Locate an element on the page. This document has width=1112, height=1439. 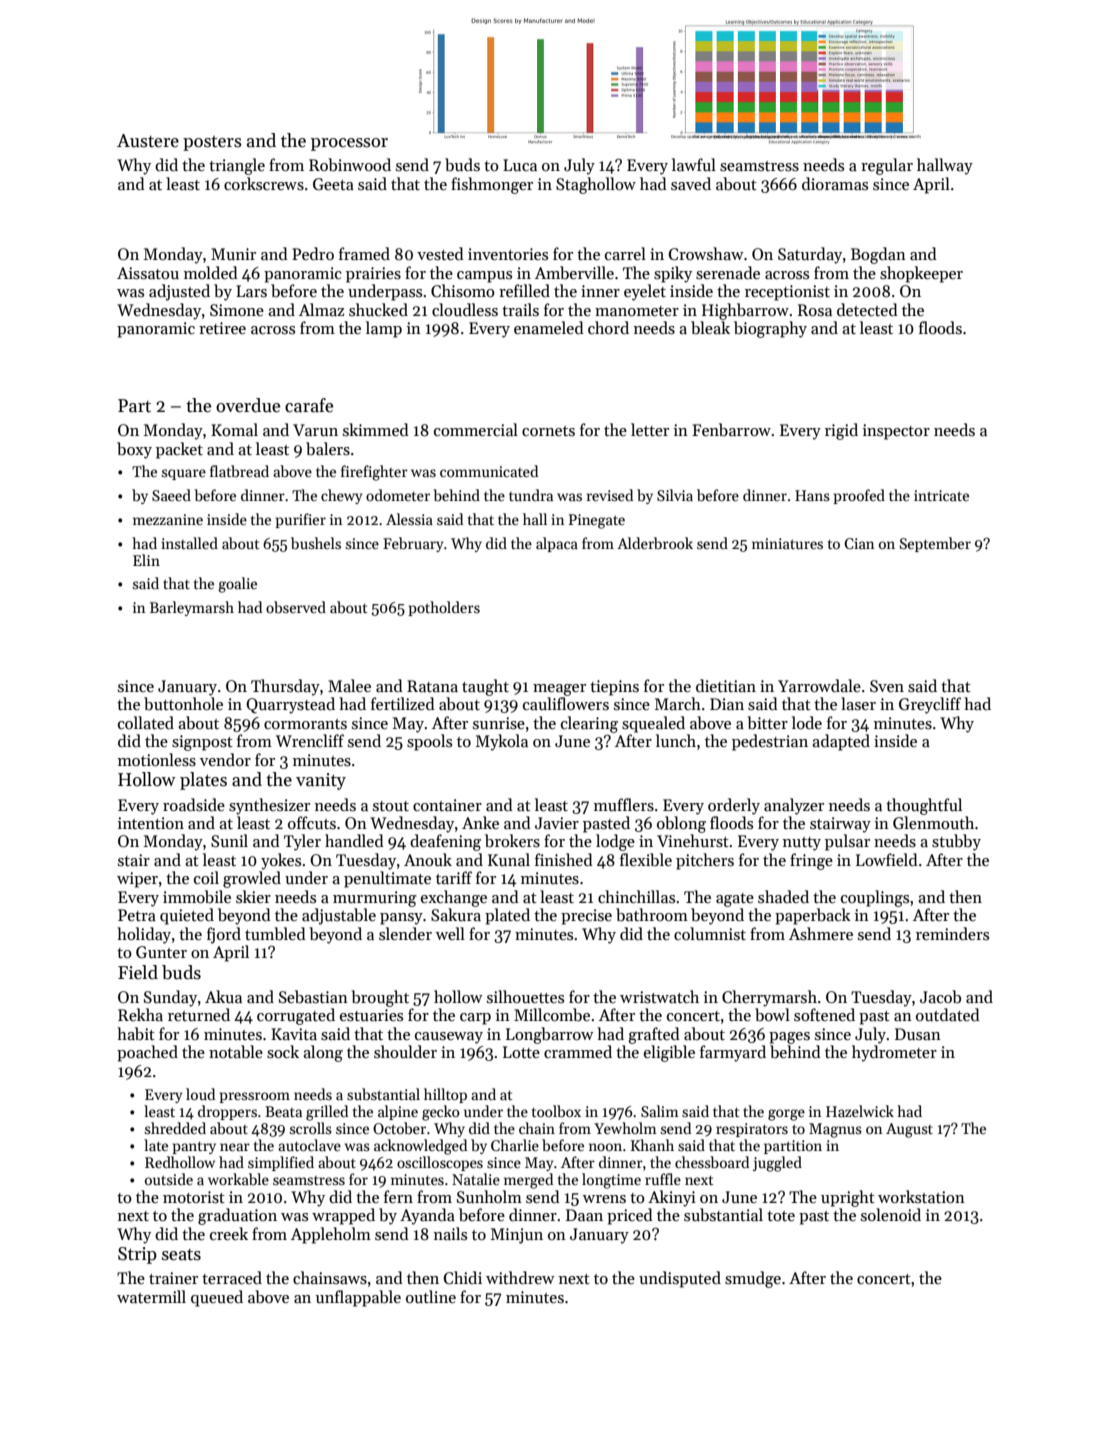
immobile is located at coordinates (197, 896).
